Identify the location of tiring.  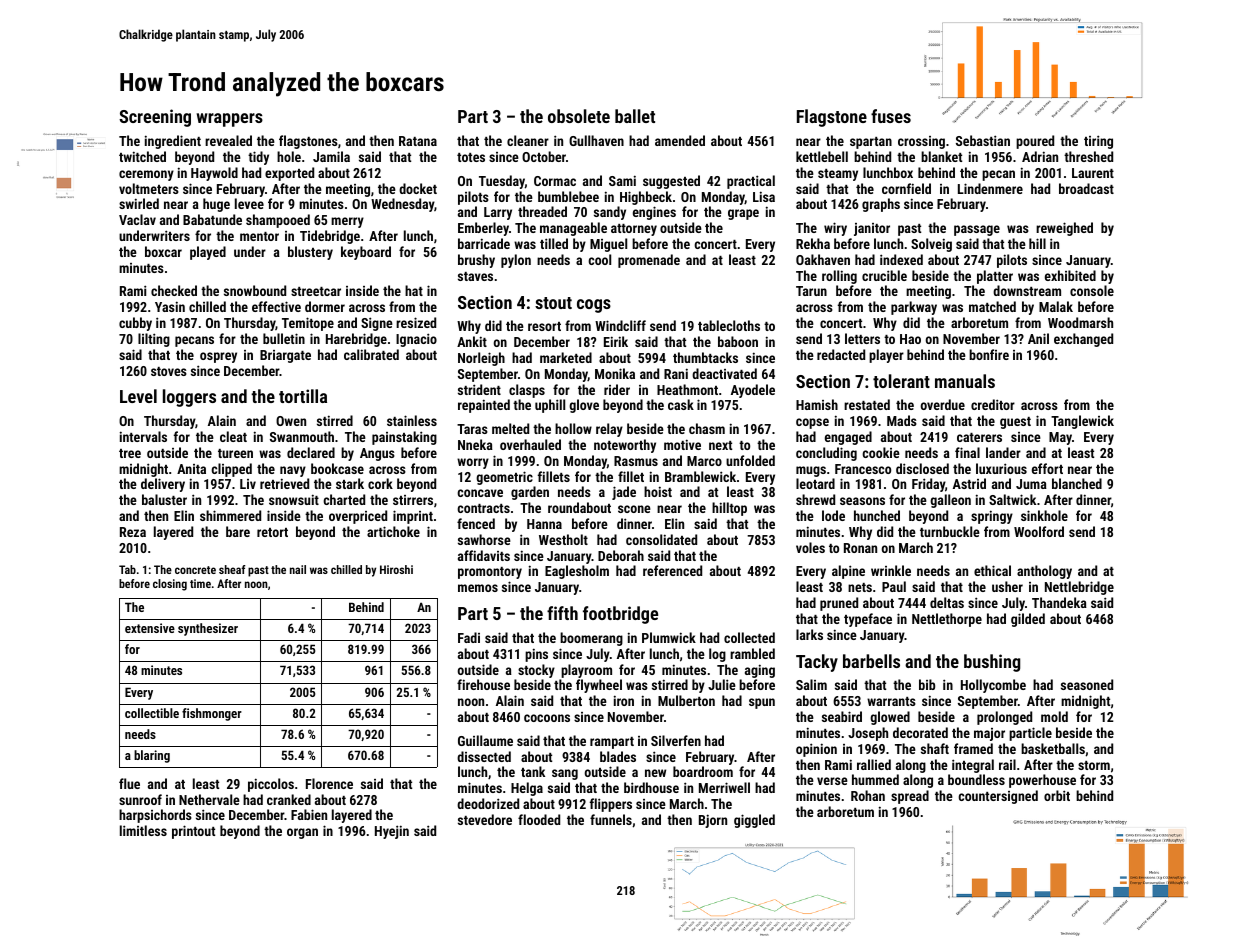
(1098, 142).
